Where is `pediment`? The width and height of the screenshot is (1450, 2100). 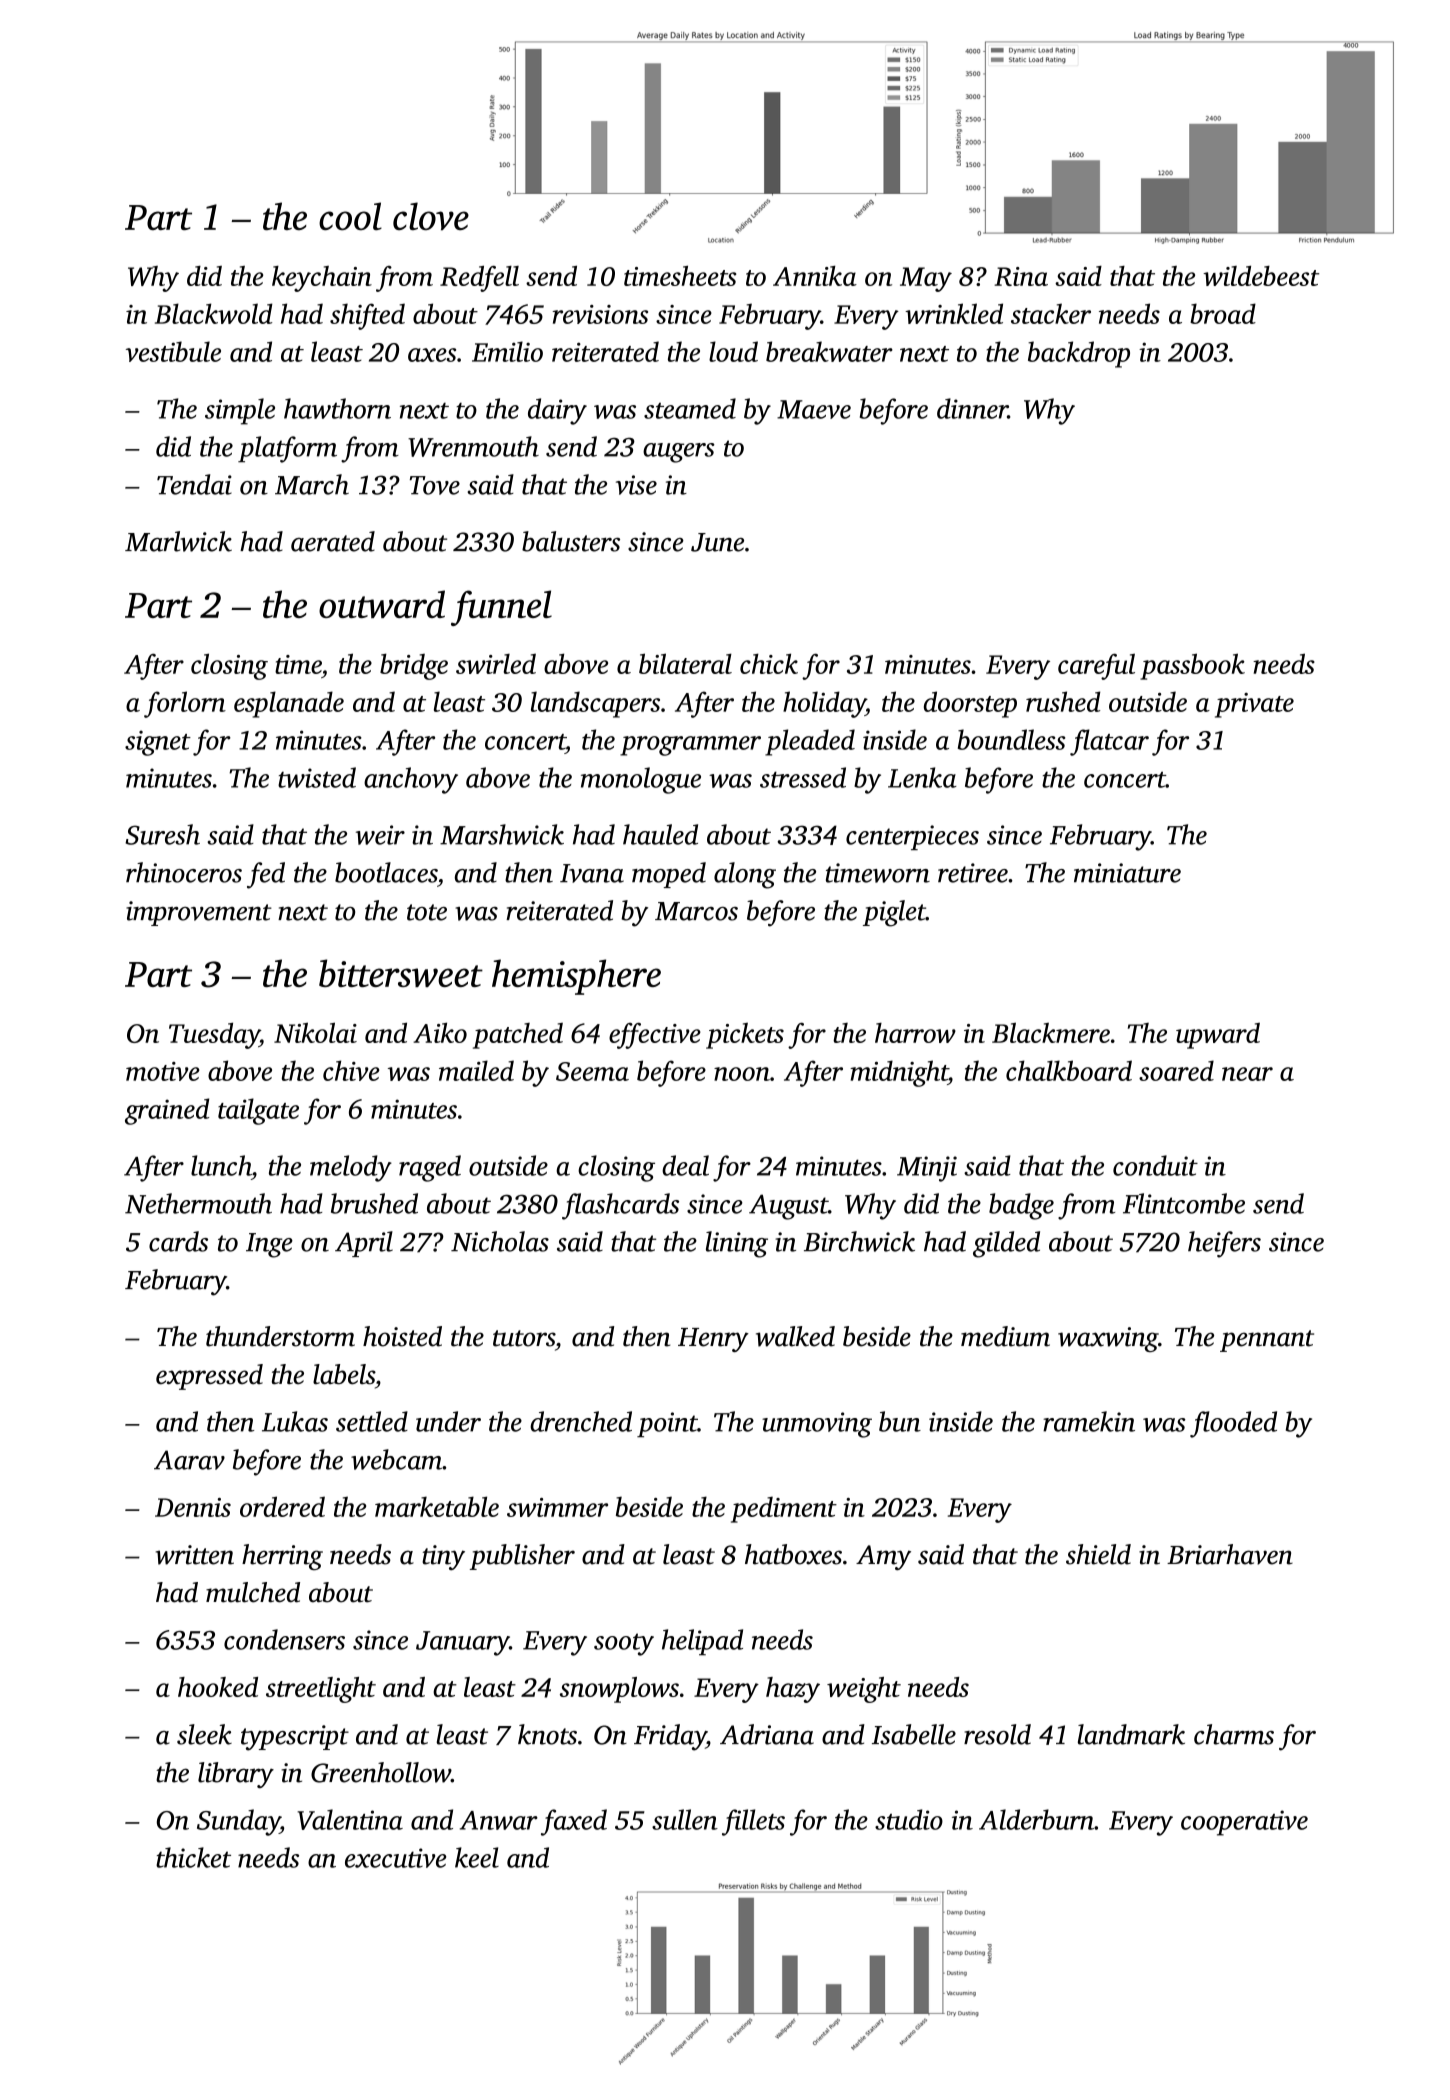 pediment is located at coordinates (784, 1509).
